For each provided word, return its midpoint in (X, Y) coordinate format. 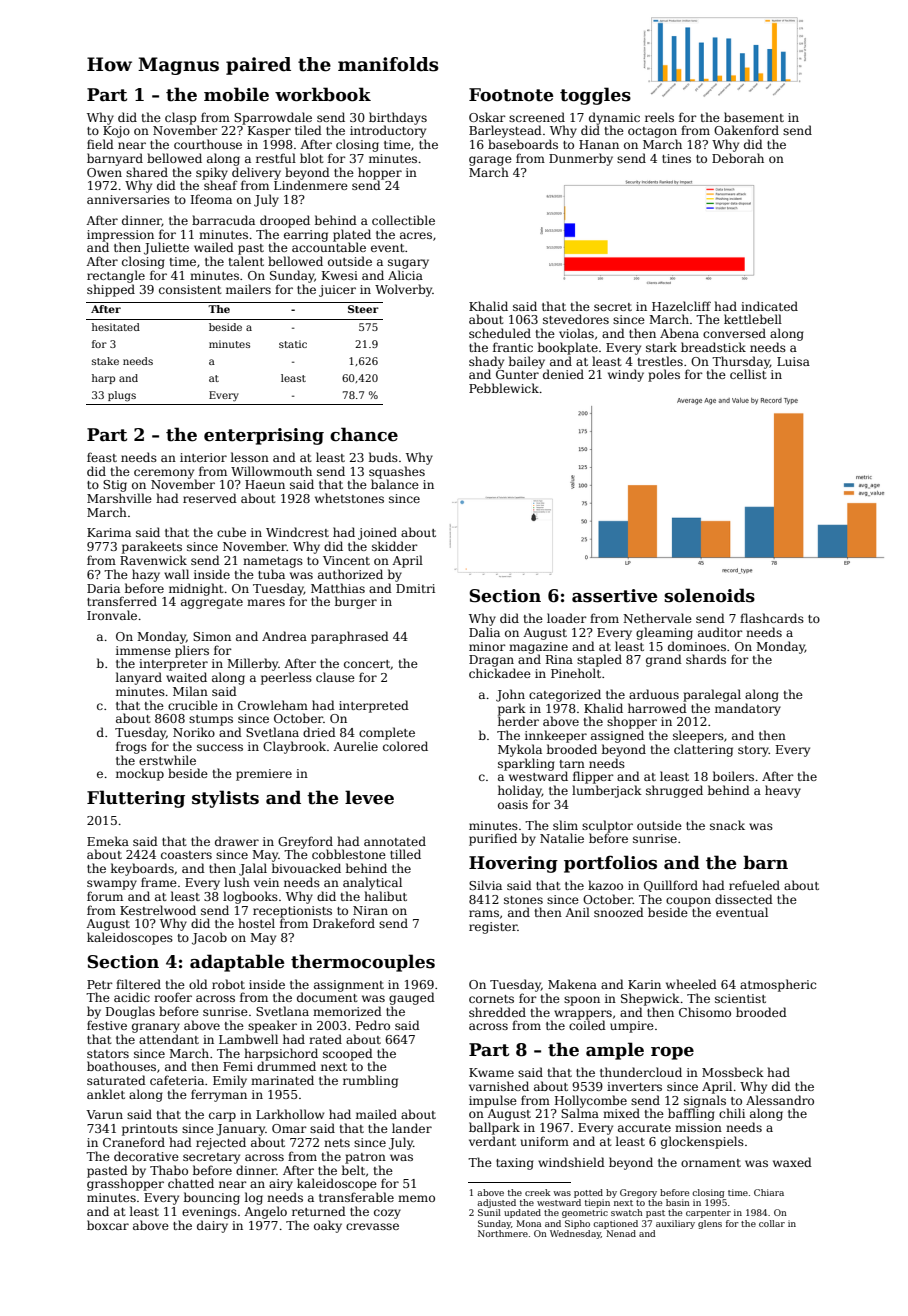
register (493, 928)
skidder (395, 546)
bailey (527, 362)
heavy (783, 791)
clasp (181, 118)
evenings (209, 1213)
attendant (169, 1039)
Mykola (520, 750)
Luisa (793, 361)
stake (105, 361)
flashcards (772, 618)
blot (312, 158)
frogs (131, 747)
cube (231, 532)
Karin (644, 984)
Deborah (738, 158)
